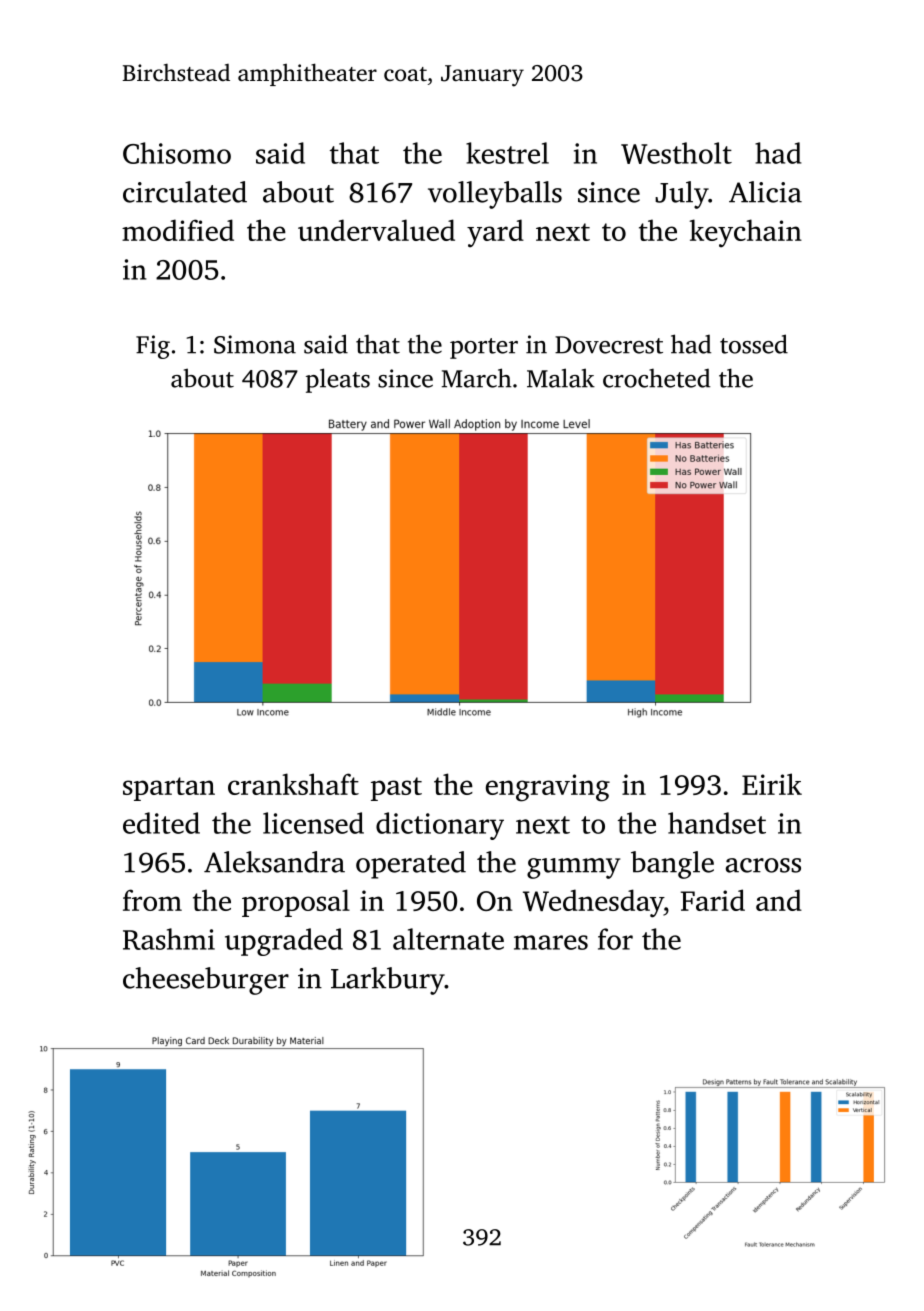  What do you see at coordinates (255, 344) in the screenshot?
I see `Simona` at bounding box center [255, 344].
